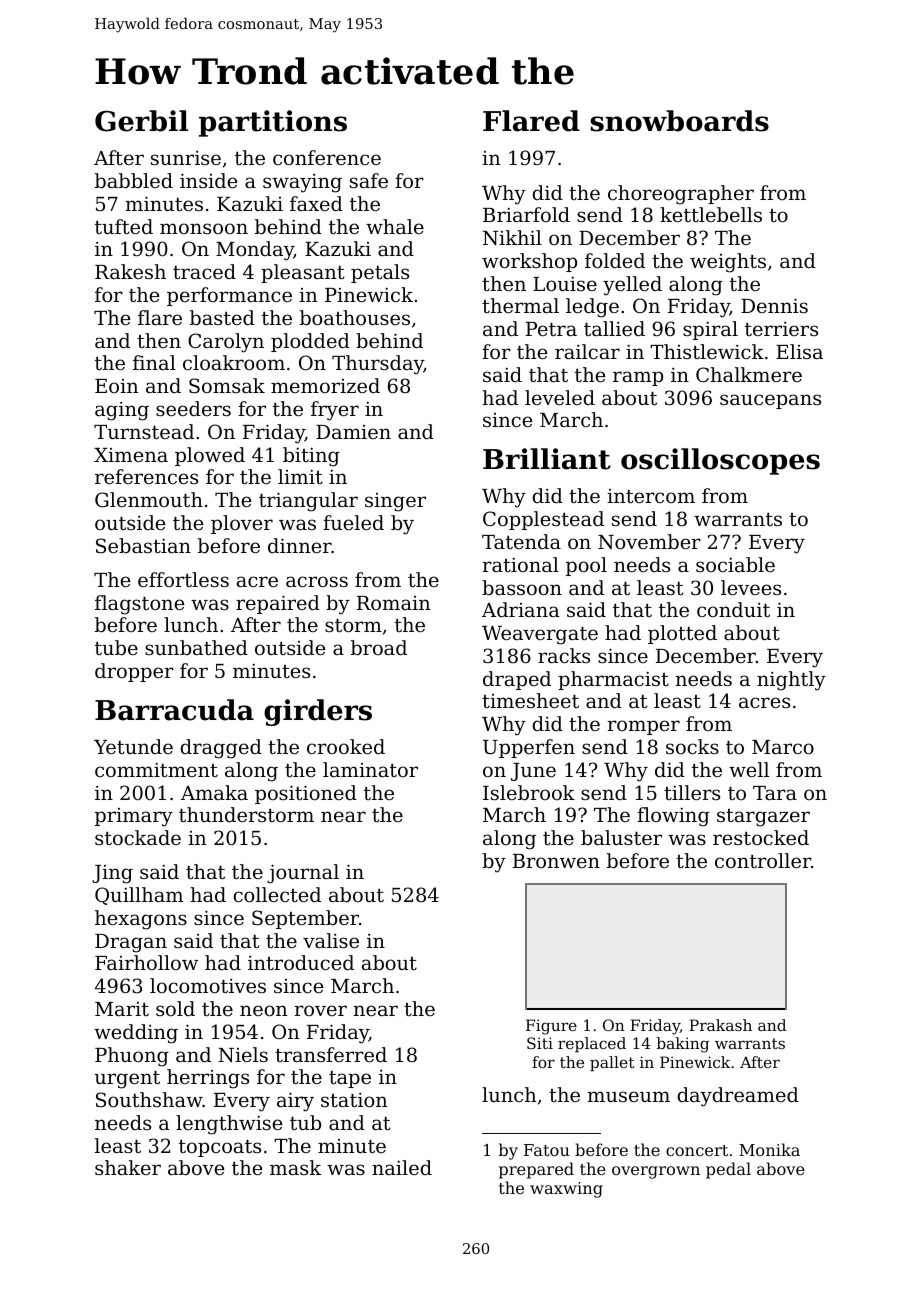 Image resolution: width=924 pixels, height=1314 pixels. I want to click on laminator, so click(370, 769).
